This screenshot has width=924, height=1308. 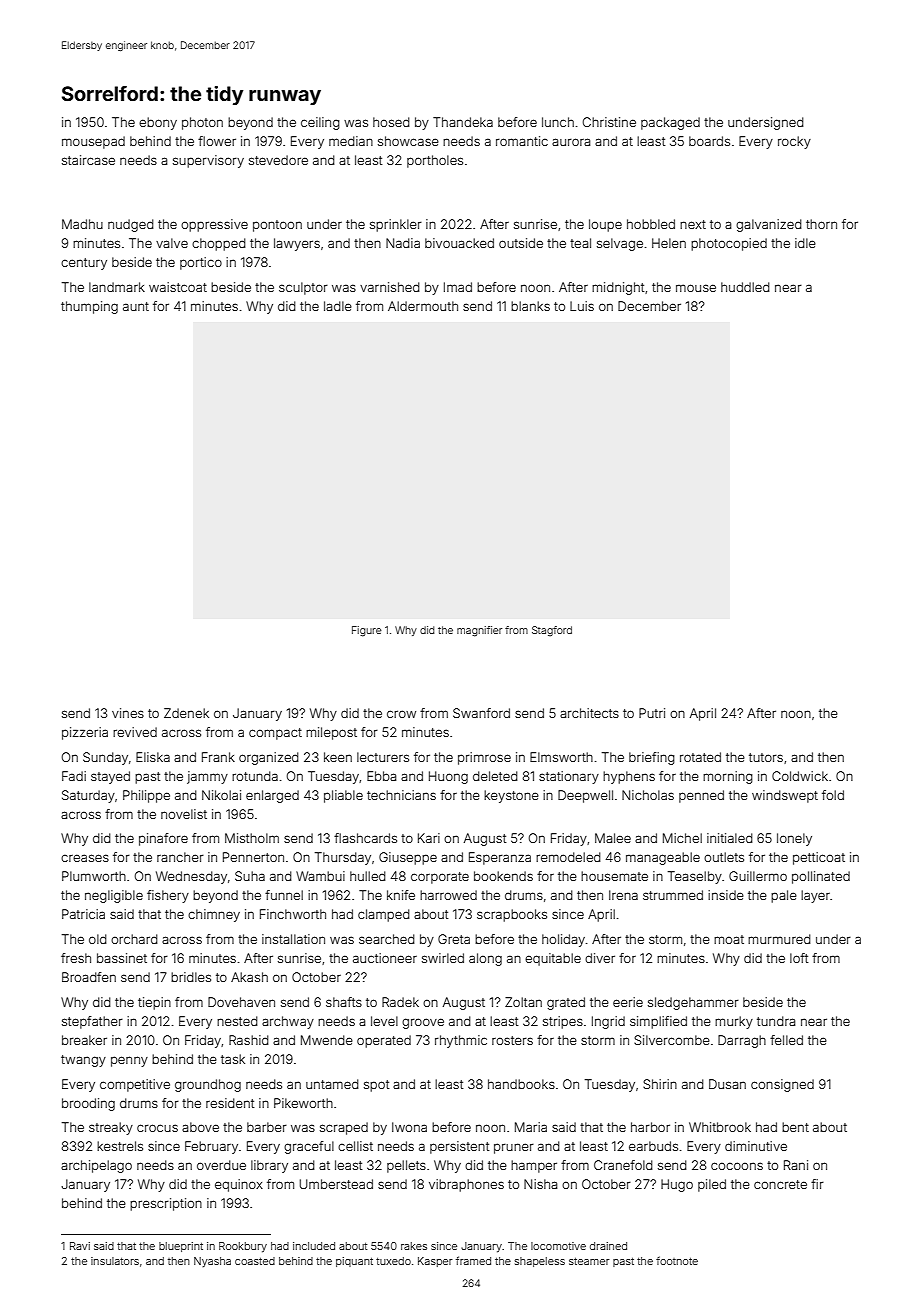 I want to click on insulators, so click(x=115, y=1261).
